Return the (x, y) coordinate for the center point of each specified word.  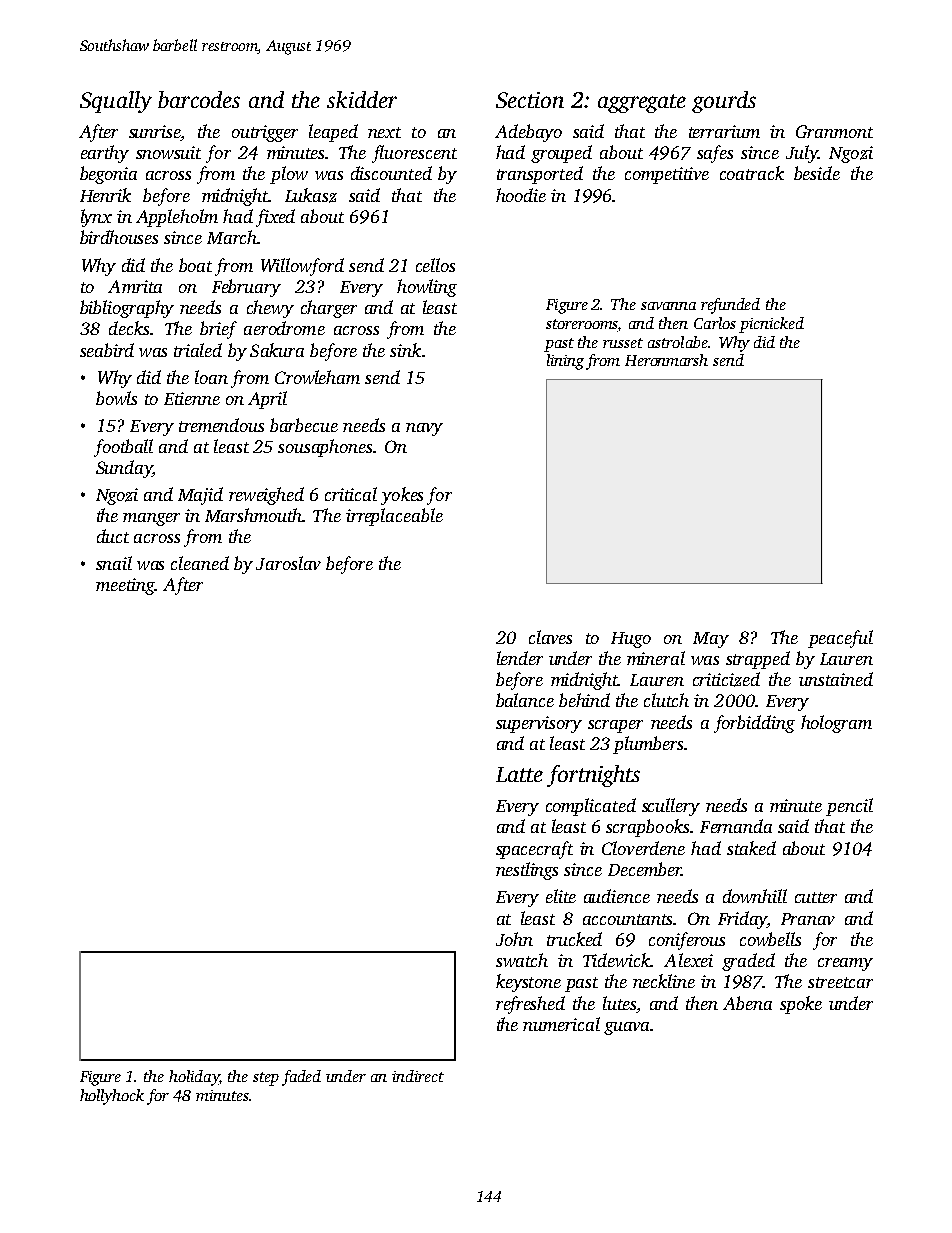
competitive (667, 175)
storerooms (582, 324)
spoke (801, 1005)
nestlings (527, 871)
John (514, 939)
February (246, 288)
